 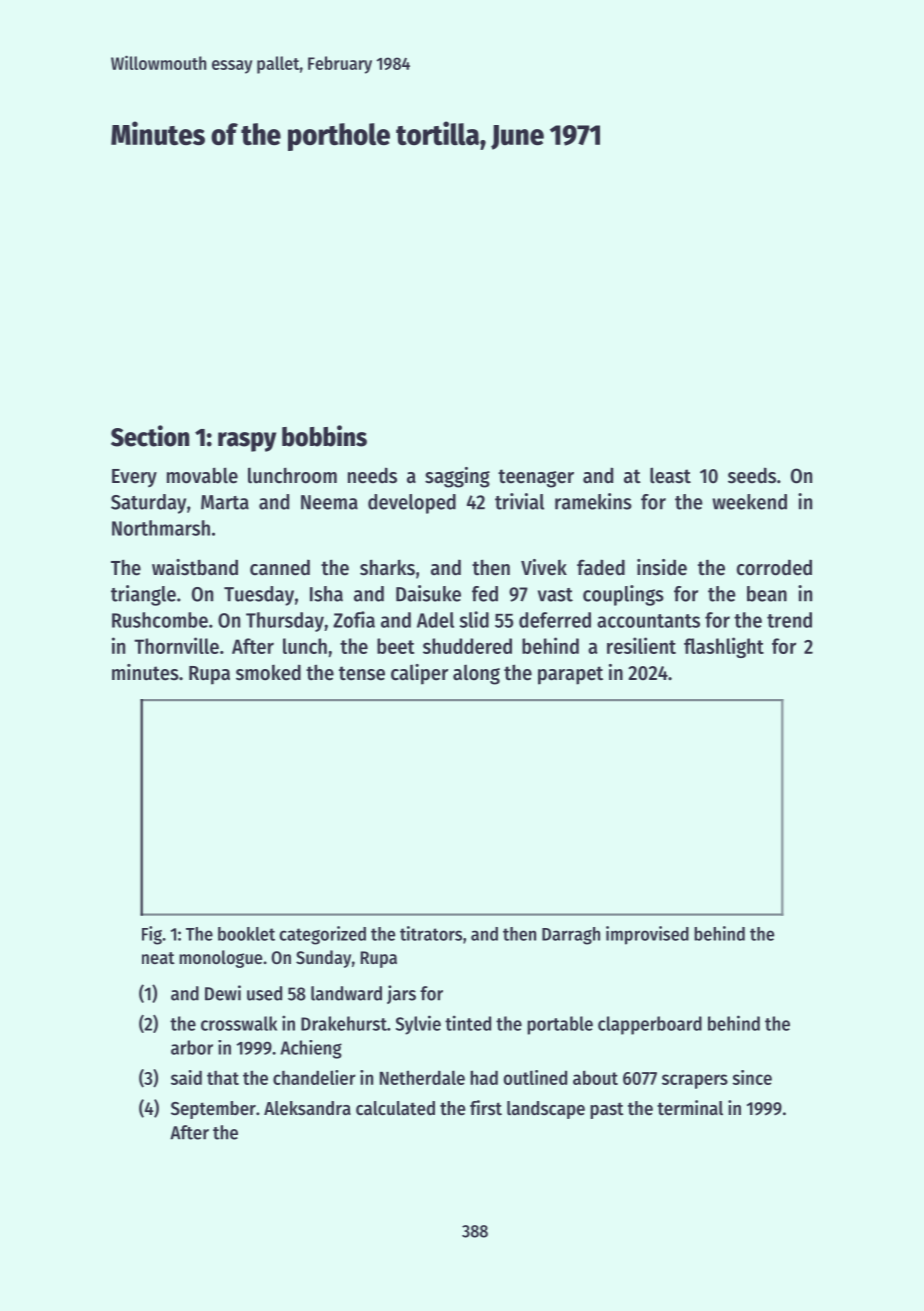 I want to click on calculated, so click(x=395, y=1108).
